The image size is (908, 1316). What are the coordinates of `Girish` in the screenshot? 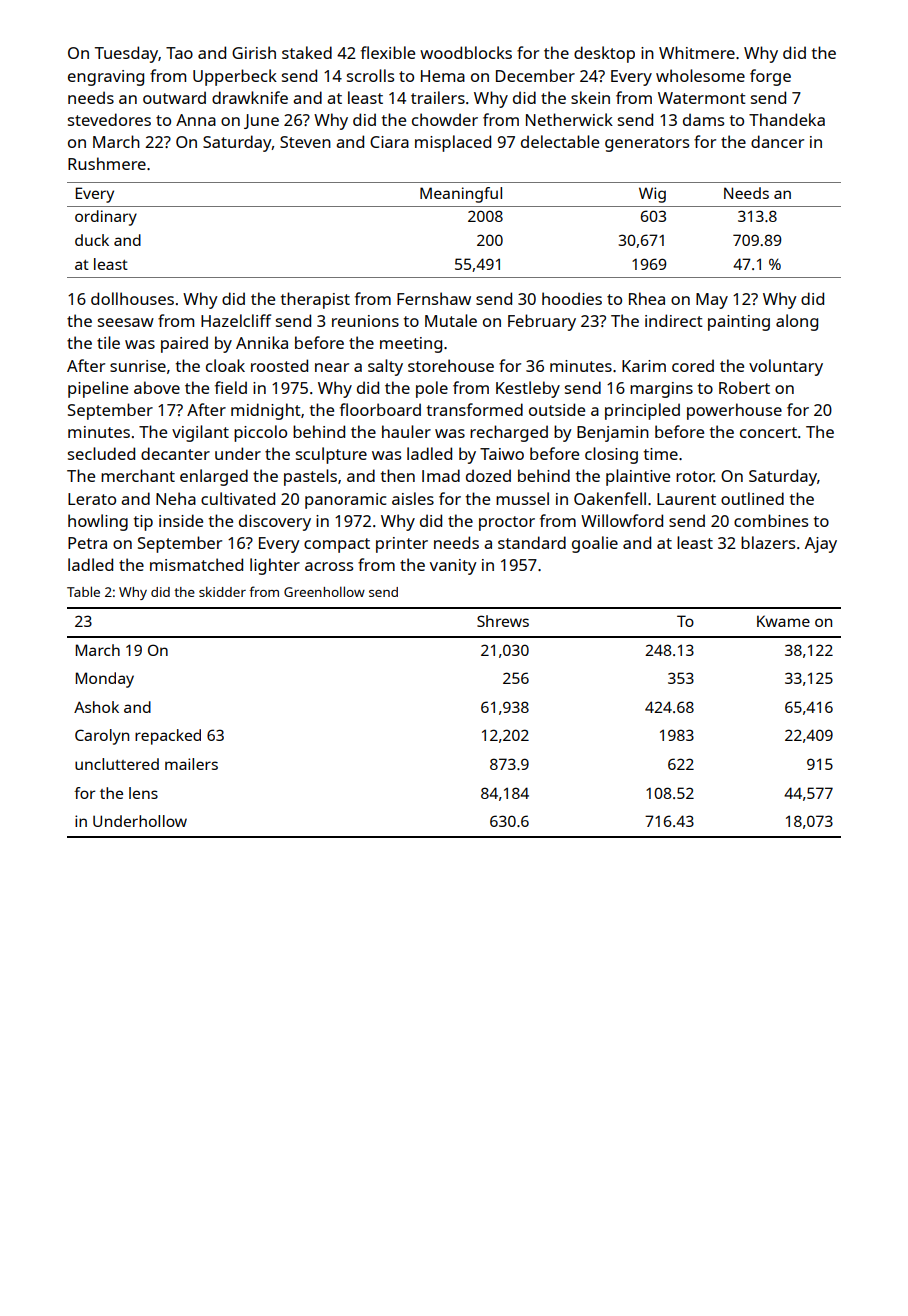 It's located at (254, 52).
